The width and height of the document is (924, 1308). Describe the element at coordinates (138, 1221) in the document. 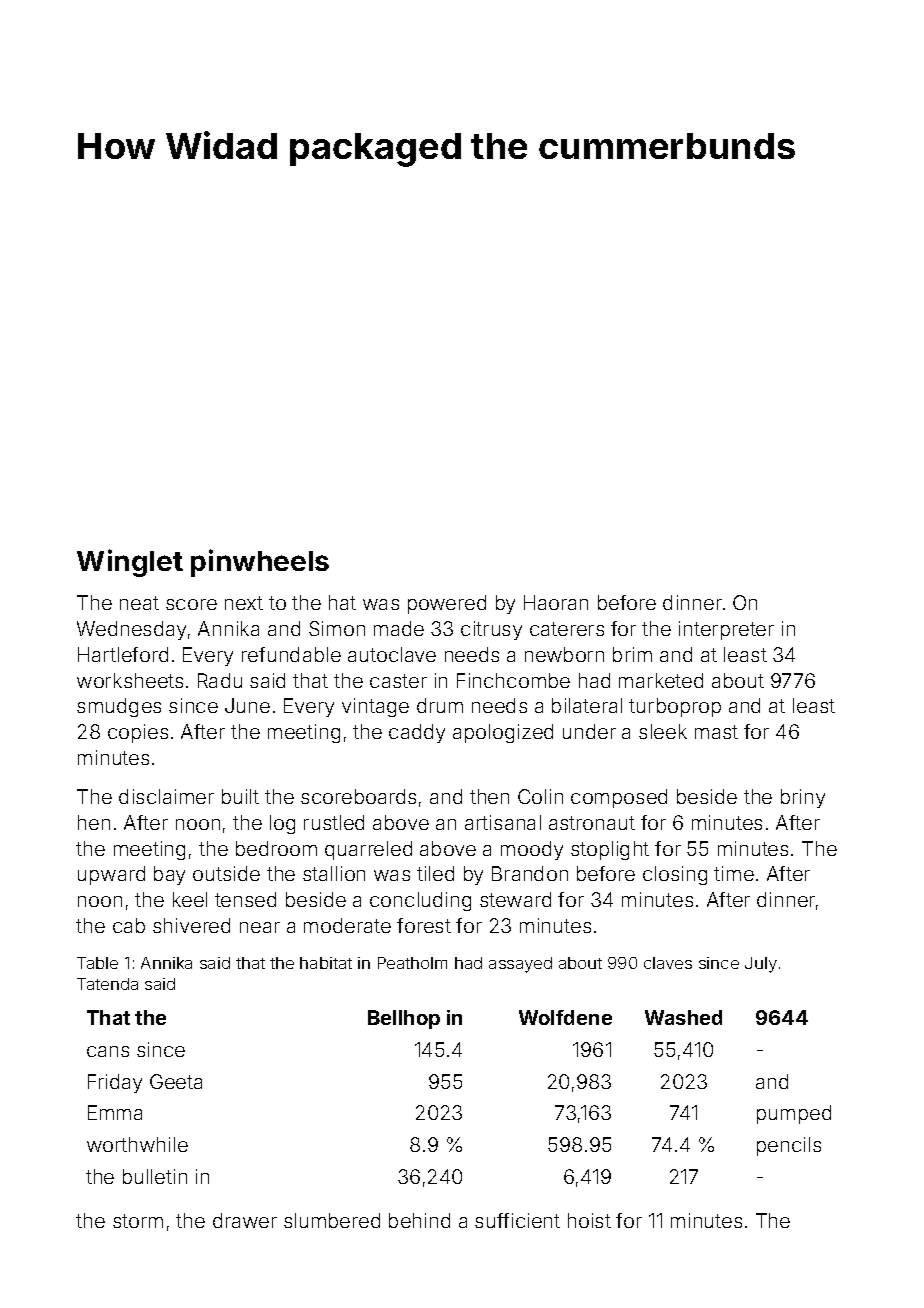

I see `storm` at that location.
